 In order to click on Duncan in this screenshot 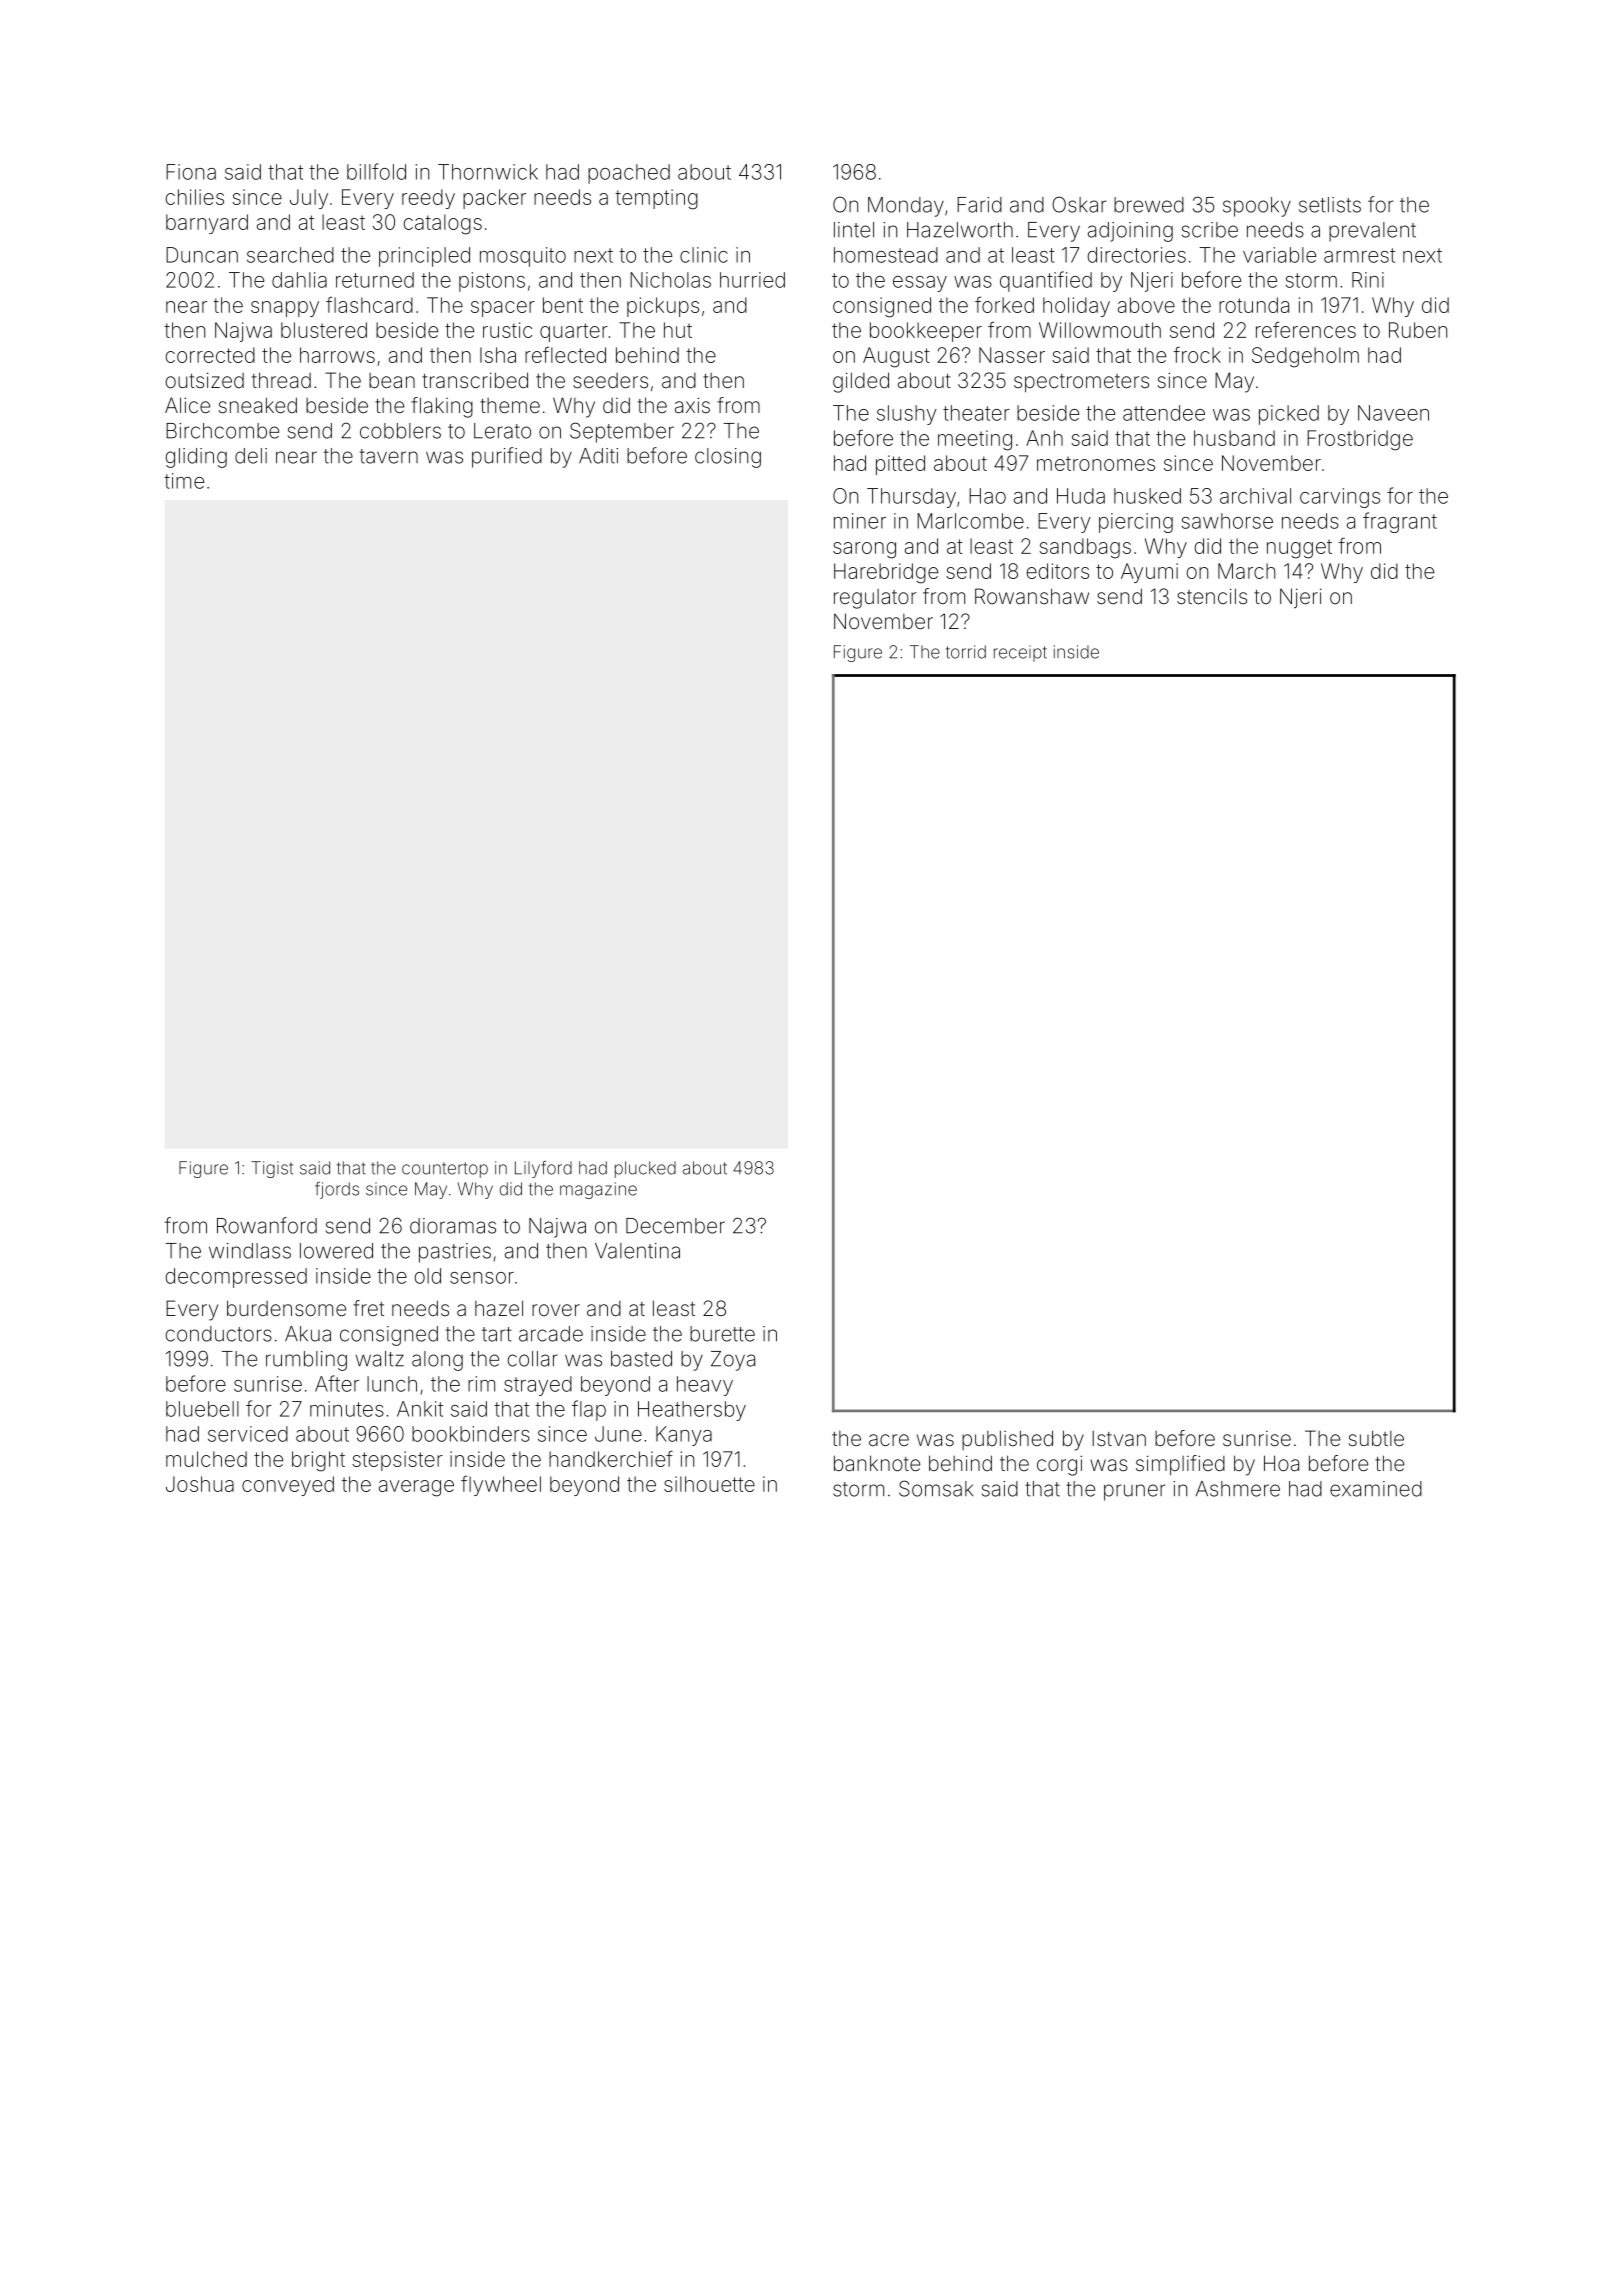, I will do `click(202, 255)`.
